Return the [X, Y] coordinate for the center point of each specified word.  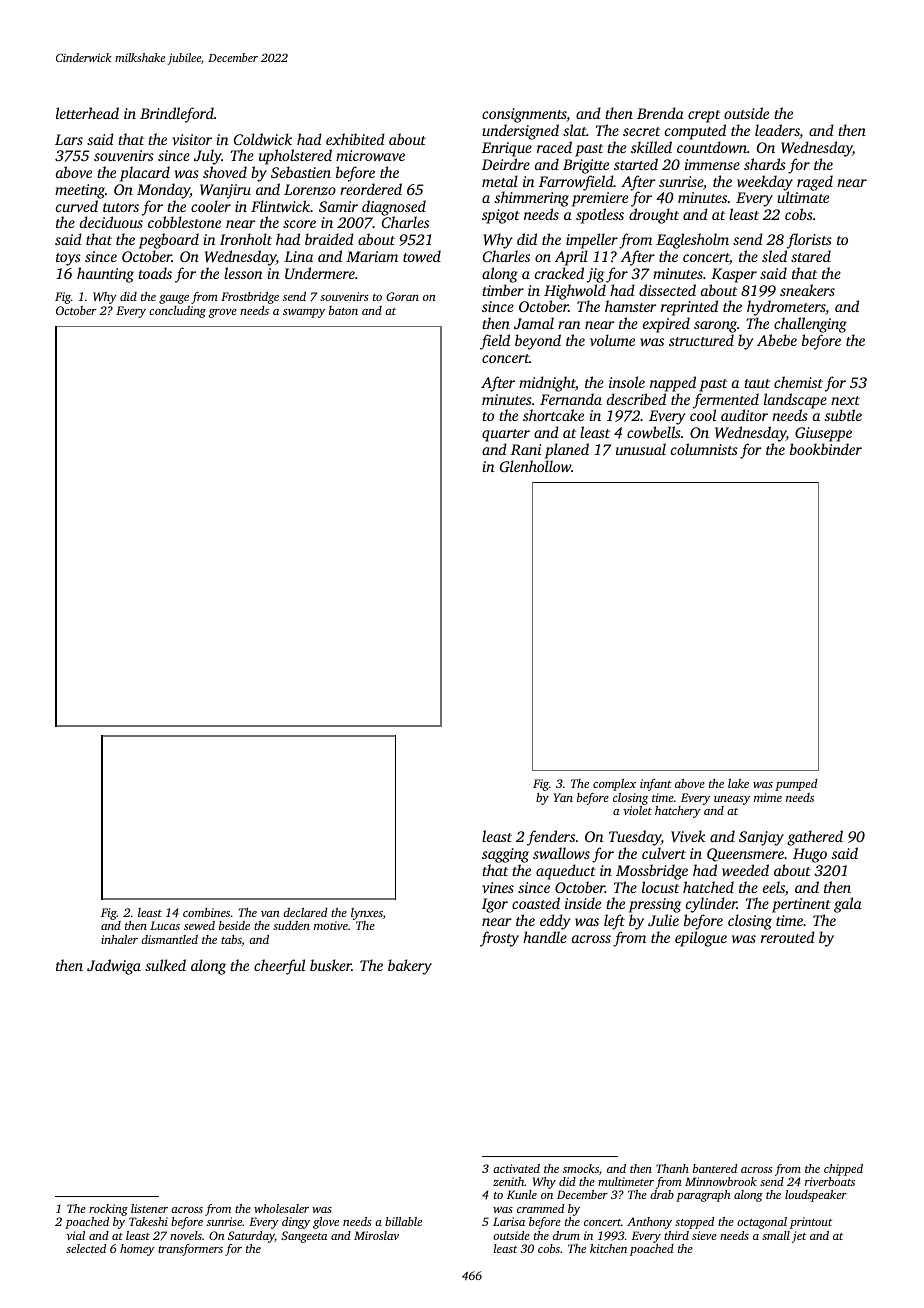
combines [206, 912]
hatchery [678, 812]
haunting [105, 275]
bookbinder [826, 449]
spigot [501, 216]
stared [811, 256]
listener [149, 1208]
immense [712, 164]
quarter [506, 435]
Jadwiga [114, 967]
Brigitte [586, 166]
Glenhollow [535, 466]
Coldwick [263, 139]
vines [498, 887]
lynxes [367, 914]
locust [660, 887]
